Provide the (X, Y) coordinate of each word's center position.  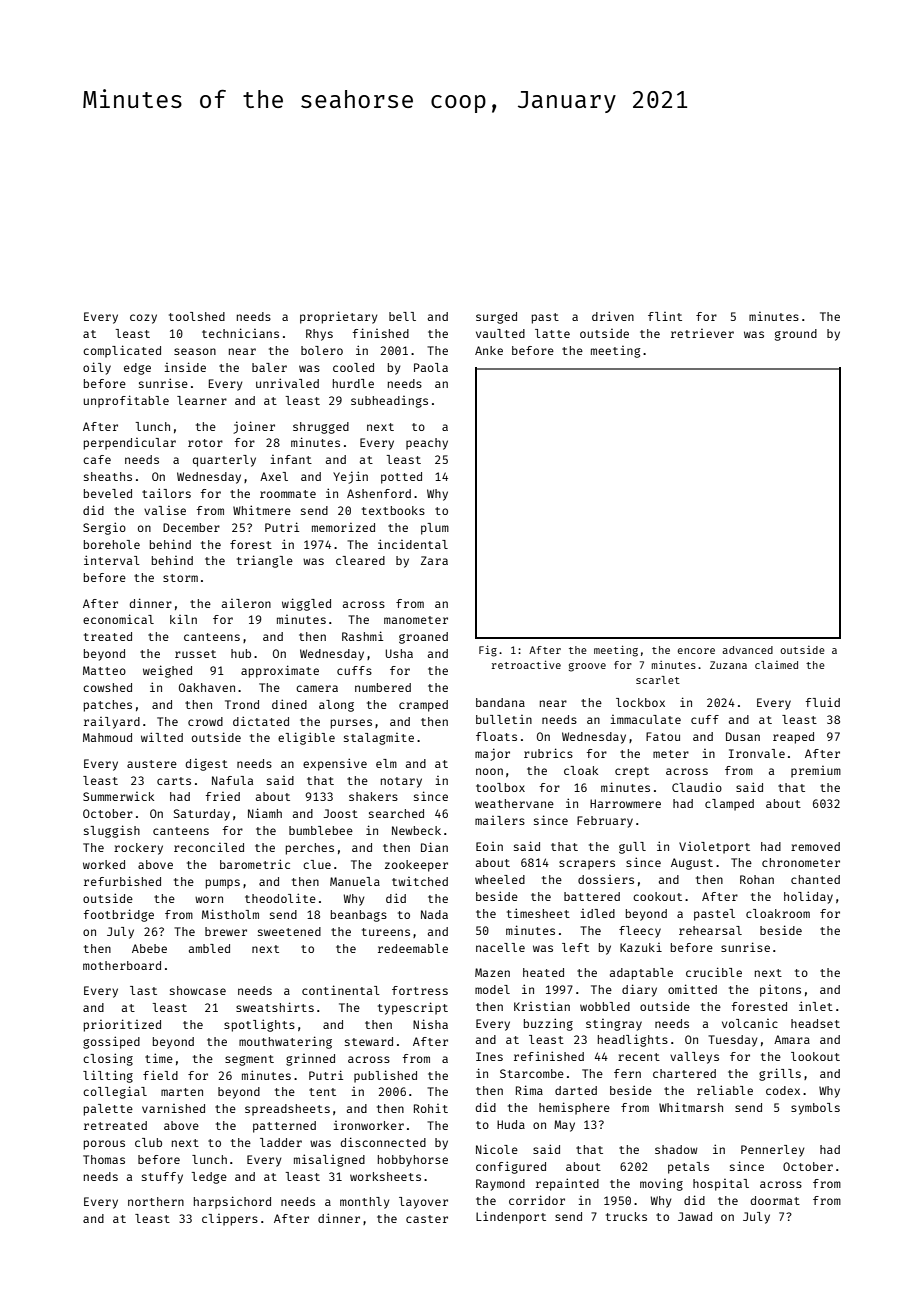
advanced (747, 650)
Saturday (202, 815)
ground (796, 335)
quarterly (224, 461)
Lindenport (511, 1217)
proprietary (339, 317)
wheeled (500, 879)
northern (156, 1201)
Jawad (695, 1216)
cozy (143, 319)
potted (401, 478)
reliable (725, 1090)
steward (369, 1041)
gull (632, 848)
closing (108, 1059)
